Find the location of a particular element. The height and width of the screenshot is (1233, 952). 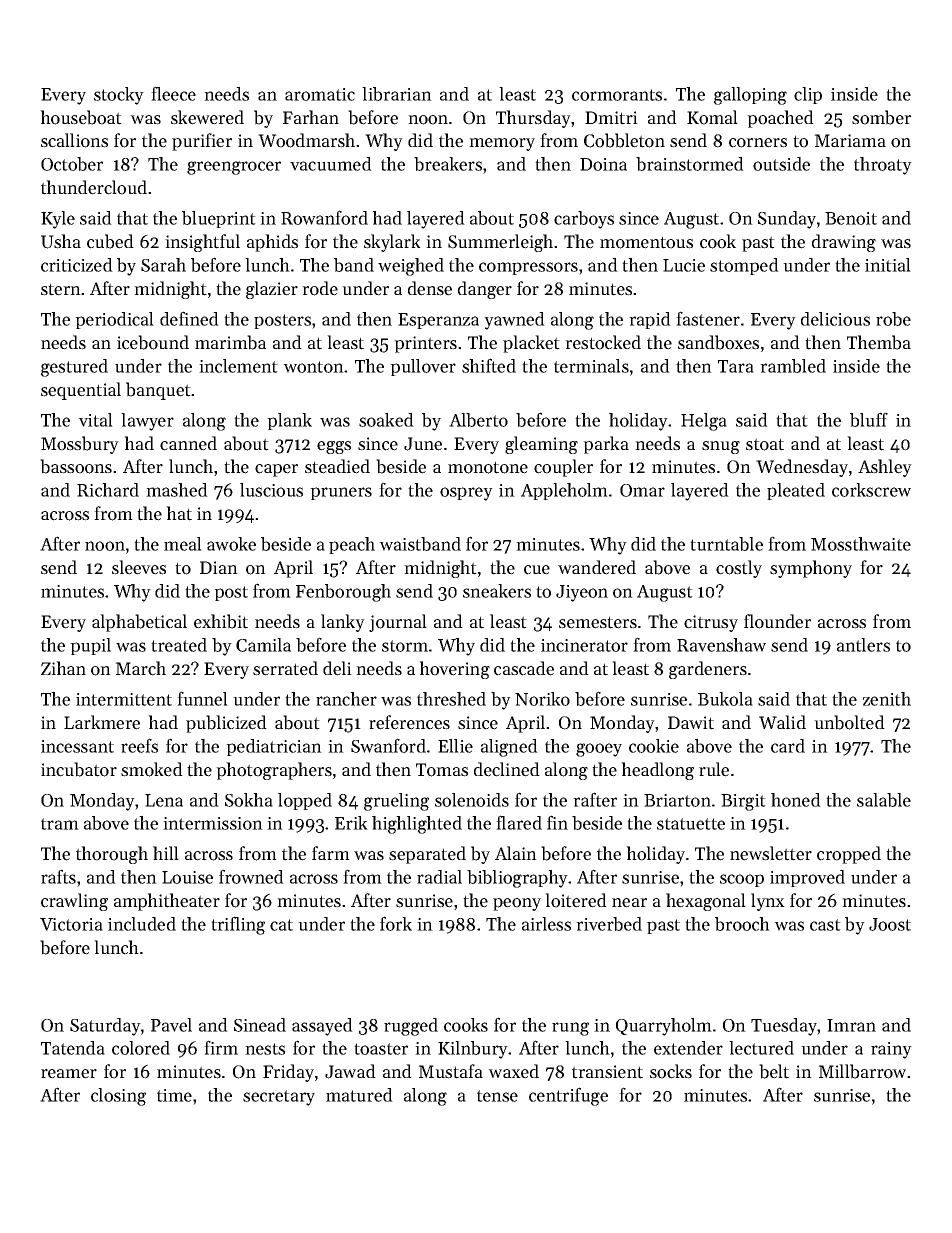

stocky is located at coordinates (119, 96).
